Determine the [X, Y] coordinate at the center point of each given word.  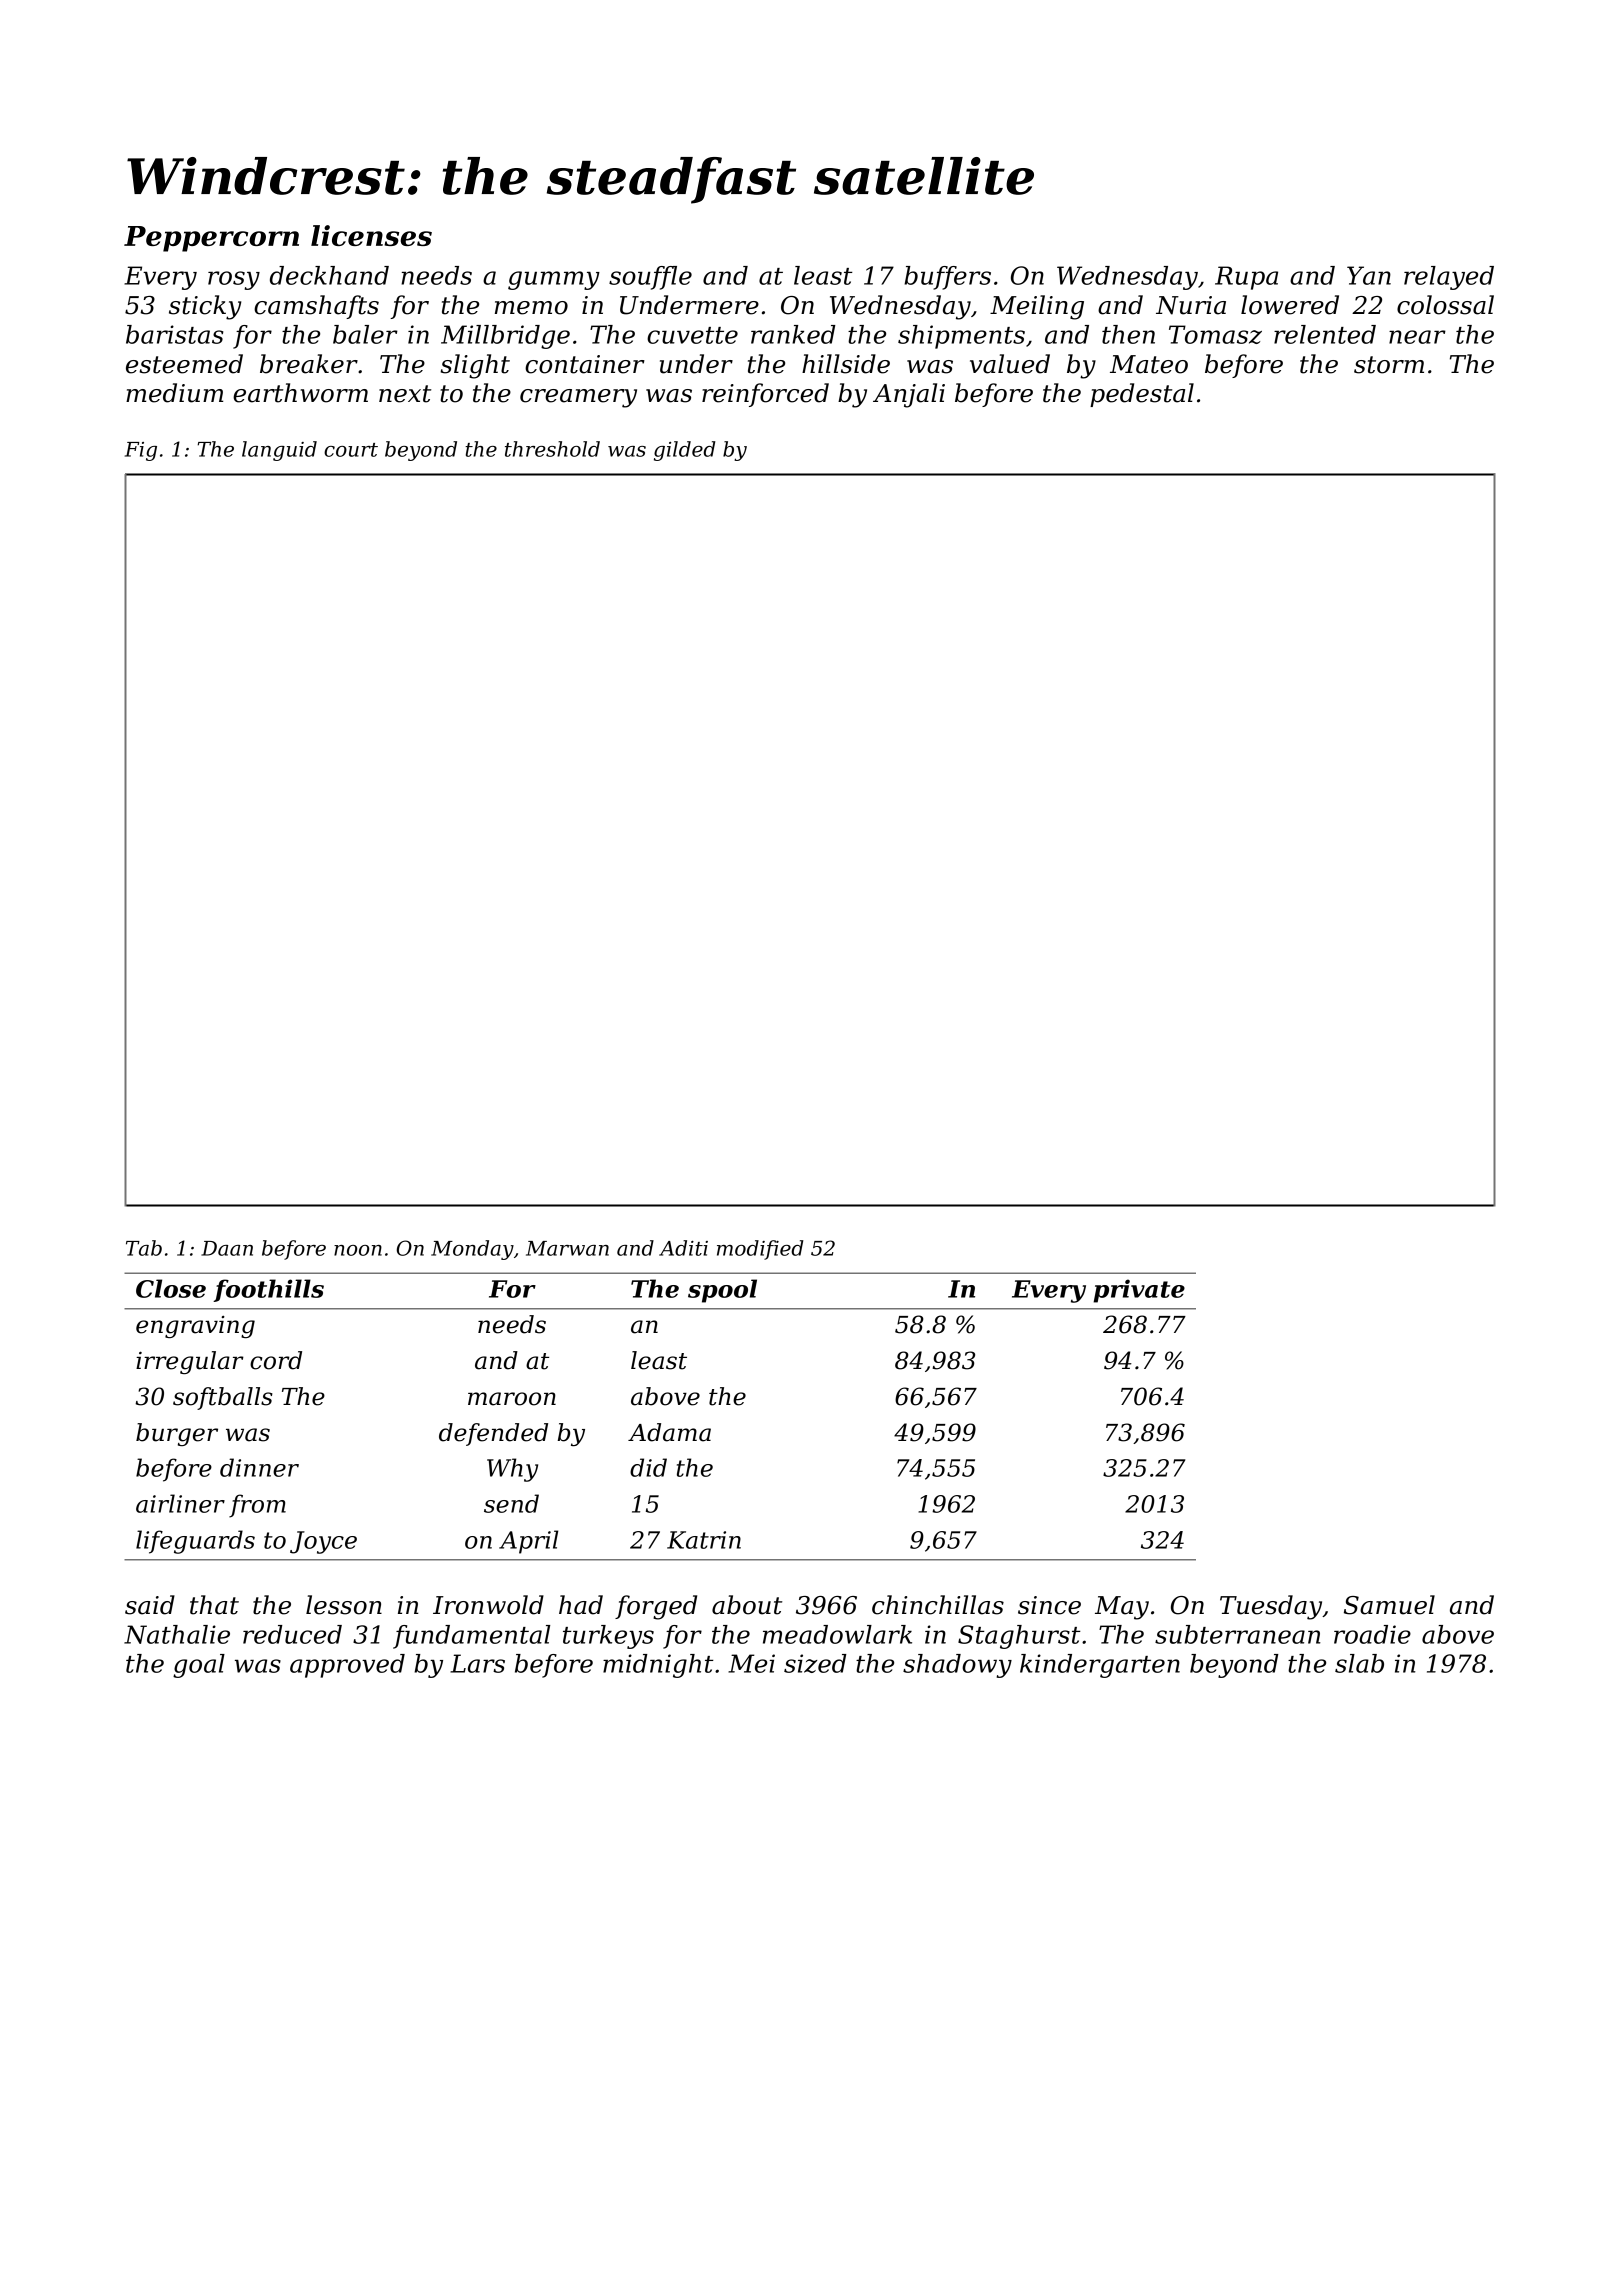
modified [760, 1250]
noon [358, 1250]
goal [199, 1666]
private [1139, 1291]
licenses [371, 235]
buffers [947, 278]
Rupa [1246, 278]
